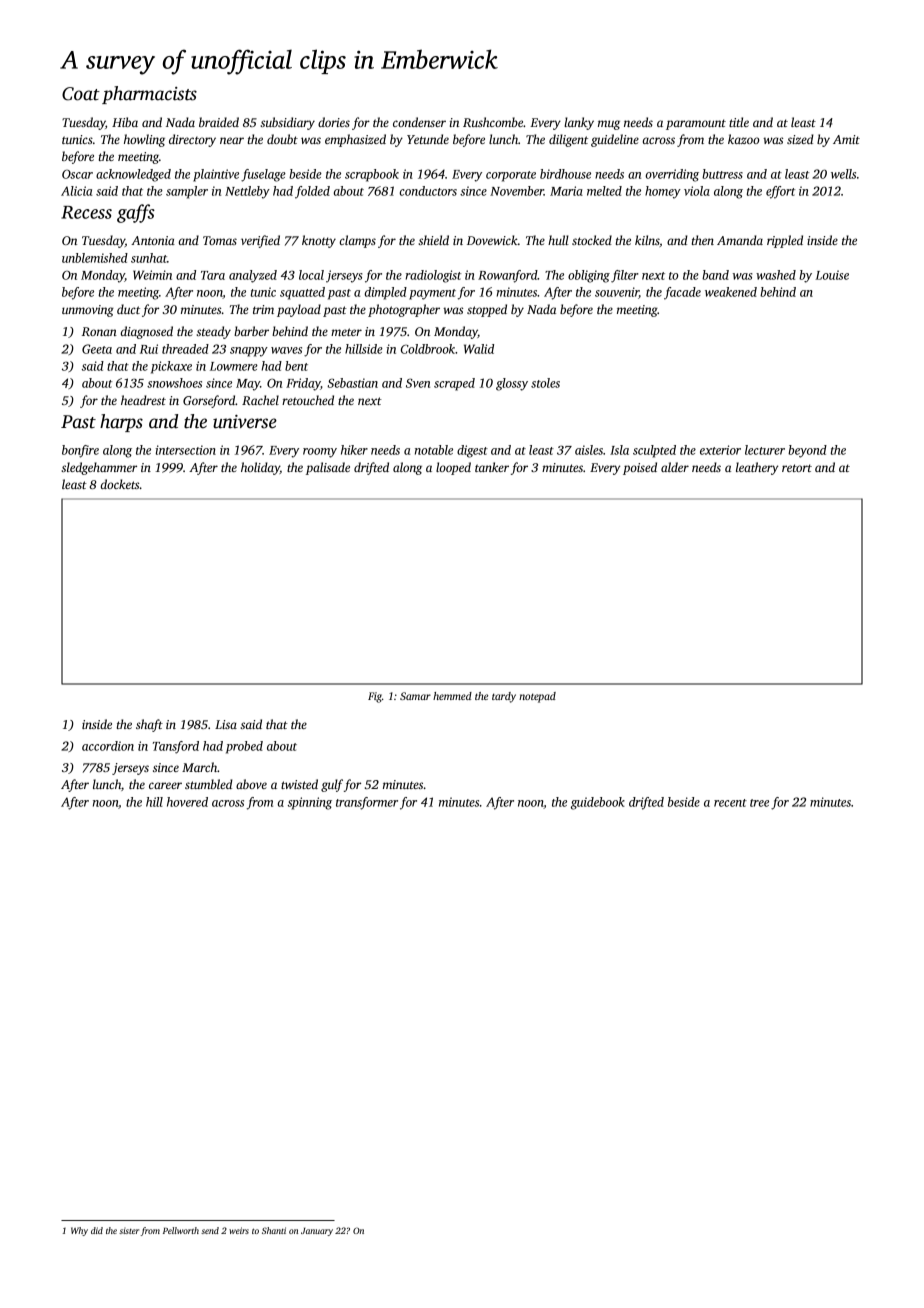 The height and width of the document is (1308, 924). Describe the element at coordinates (846, 139) in the document. I see `Amit` at that location.
